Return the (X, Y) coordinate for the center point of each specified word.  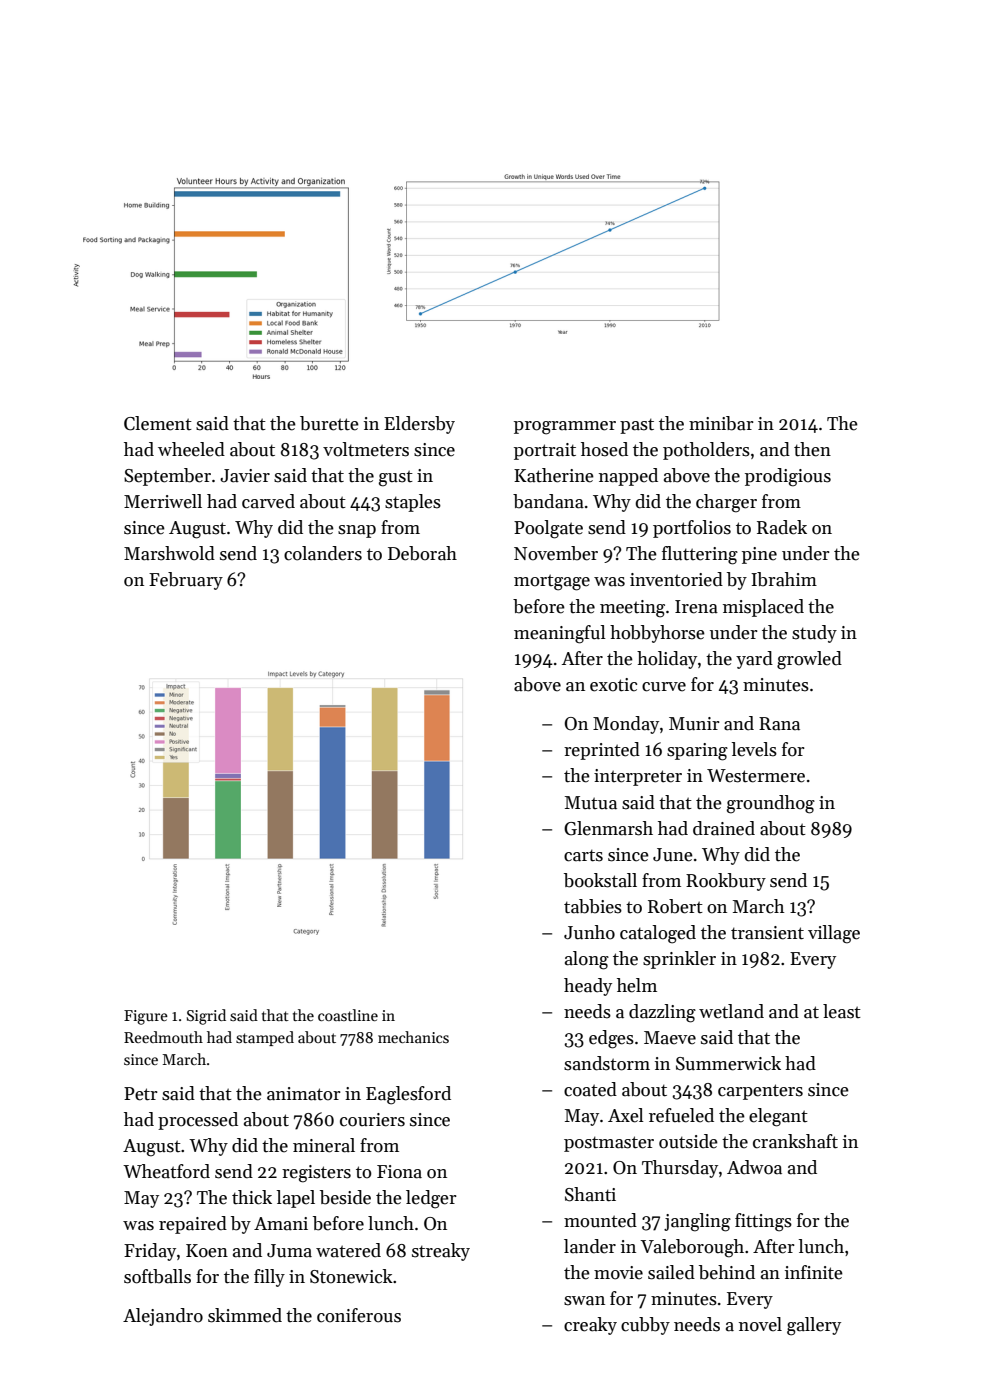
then (812, 449)
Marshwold (169, 553)
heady (588, 987)
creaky (590, 1326)
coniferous (359, 1315)
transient (767, 933)
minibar (721, 423)
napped (628, 477)
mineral (324, 1145)
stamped (265, 1038)
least (842, 1011)
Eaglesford (408, 1095)
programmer (565, 428)
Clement (158, 423)
